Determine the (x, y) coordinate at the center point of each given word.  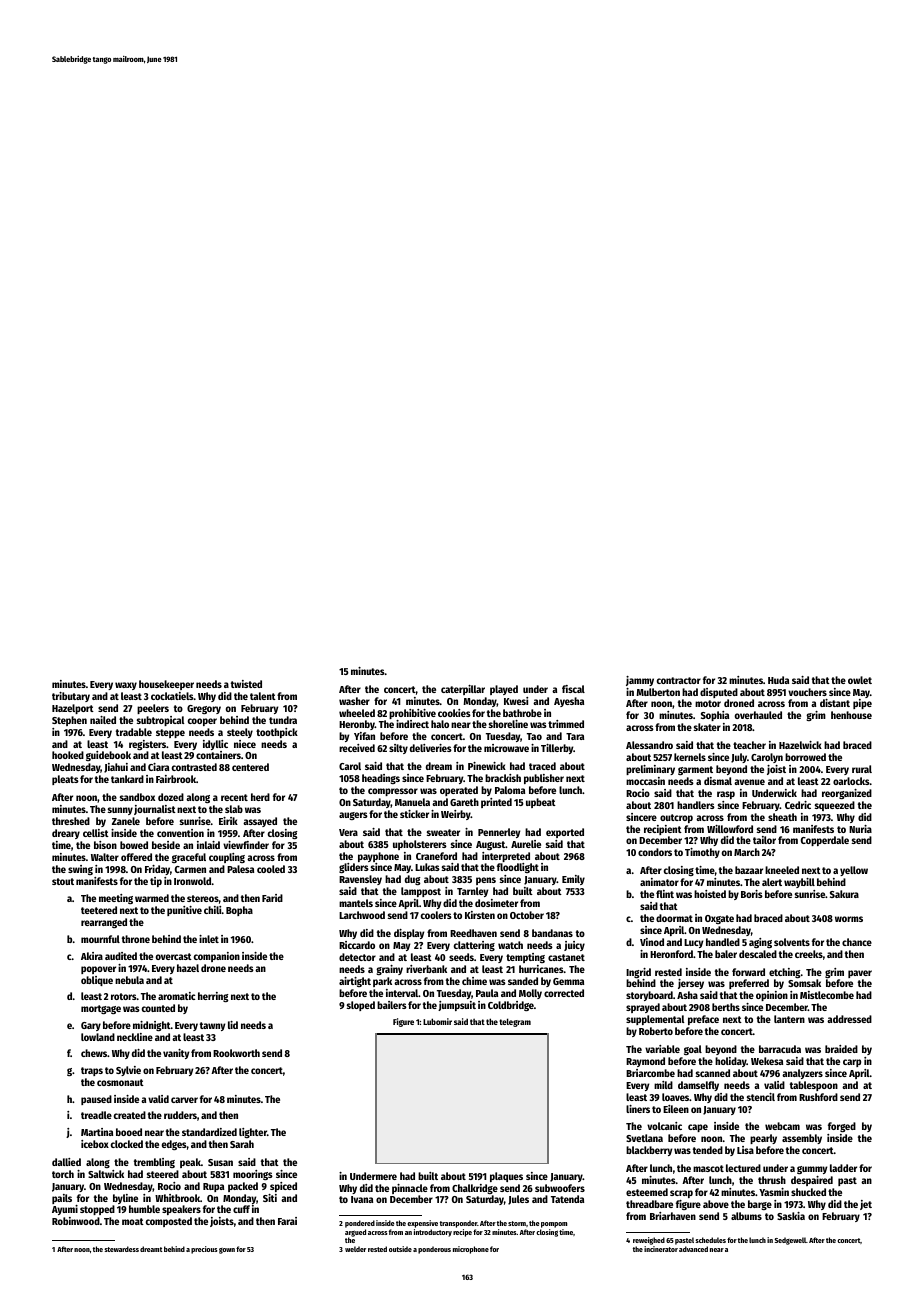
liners (638, 1109)
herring (213, 997)
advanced (693, 1249)
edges (174, 1145)
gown (227, 1251)
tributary (71, 697)
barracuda (780, 1049)
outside (400, 1249)
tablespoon (814, 1086)
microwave (506, 748)
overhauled (758, 715)
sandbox (137, 797)
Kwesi (516, 701)
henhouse (851, 715)
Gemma (568, 981)
